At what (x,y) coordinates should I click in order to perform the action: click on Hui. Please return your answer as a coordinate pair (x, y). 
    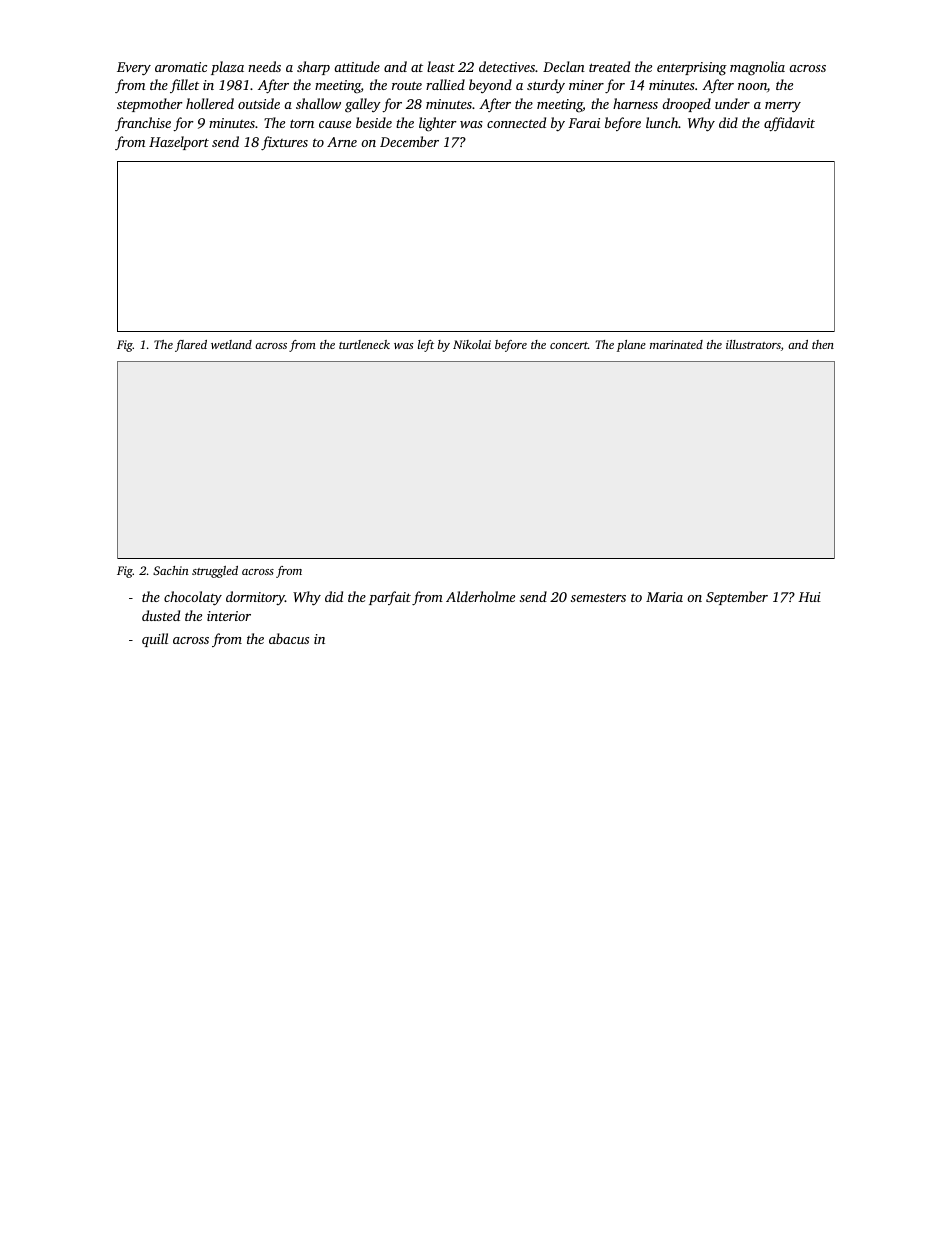
    Looking at the image, I should click on (809, 597).
